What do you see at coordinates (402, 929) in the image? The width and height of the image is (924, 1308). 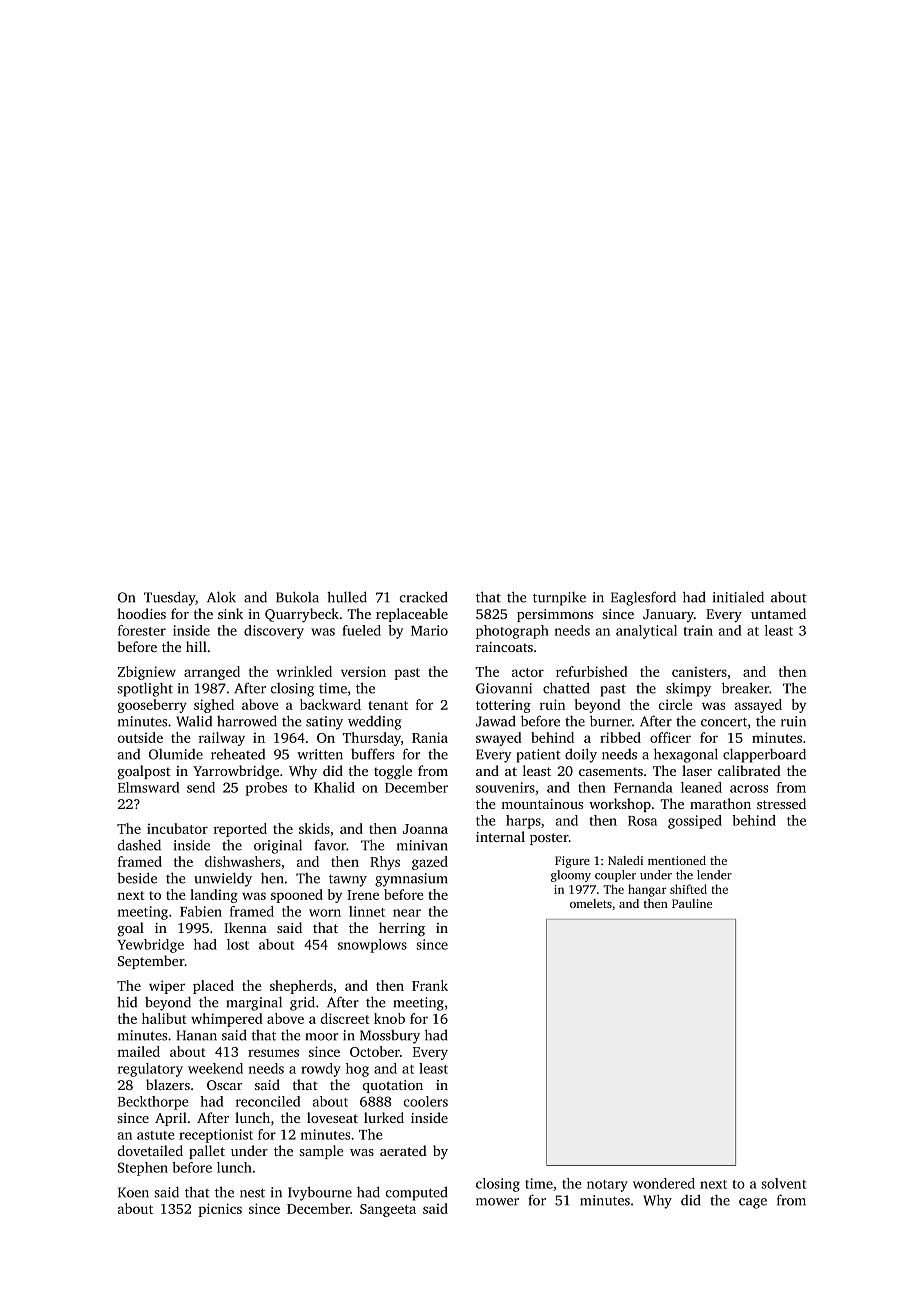 I see `herring` at bounding box center [402, 929].
